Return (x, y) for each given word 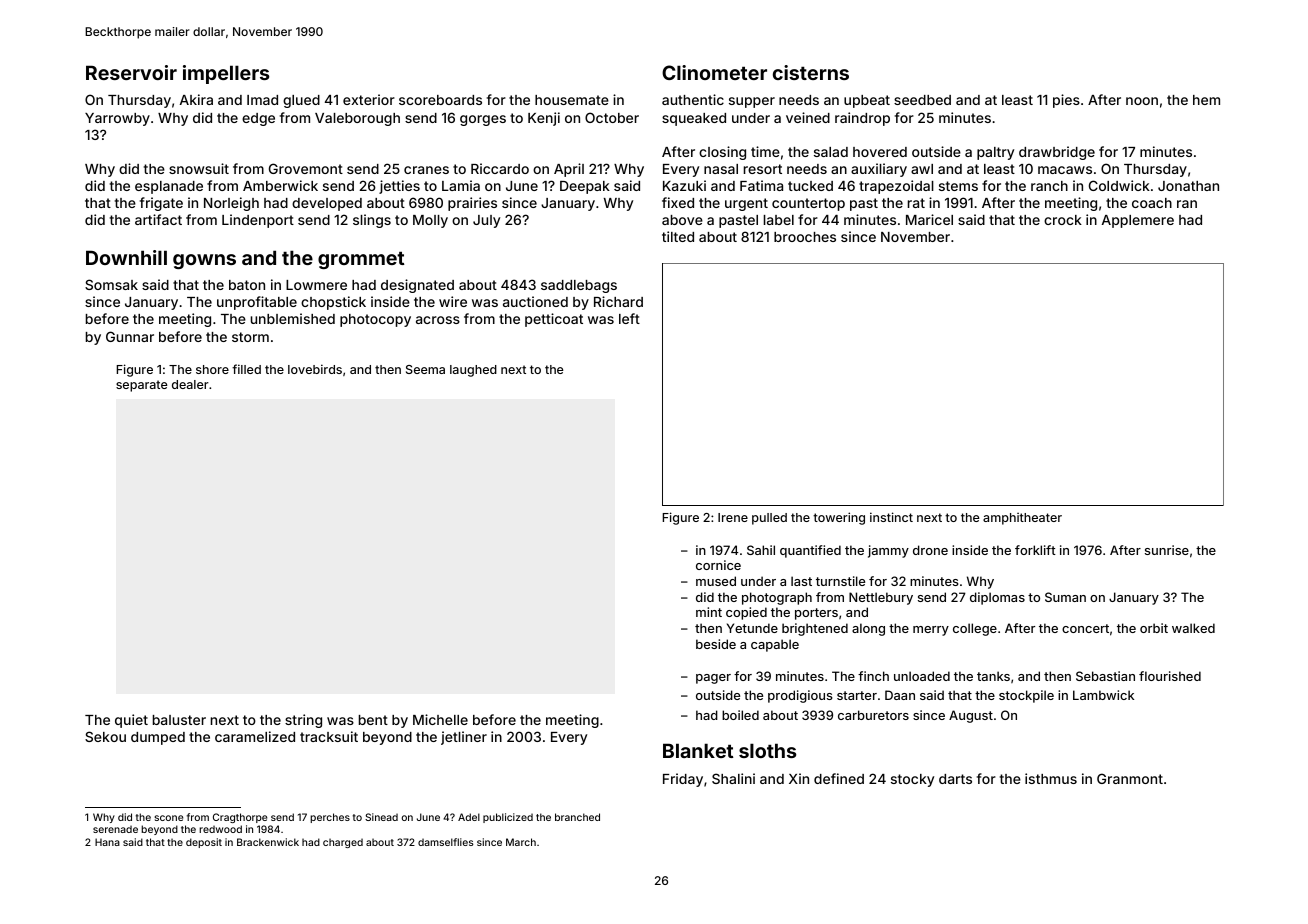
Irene (733, 517)
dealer (190, 384)
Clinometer (714, 72)
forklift (1035, 550)
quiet (131, 721)
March (521, 842)
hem (1206, 100)
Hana (107, 842)
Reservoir (131, 72)
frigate (161, 204)
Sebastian (1105, 676)
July (486, 221)
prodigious (800, 696)
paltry (995, 153)
